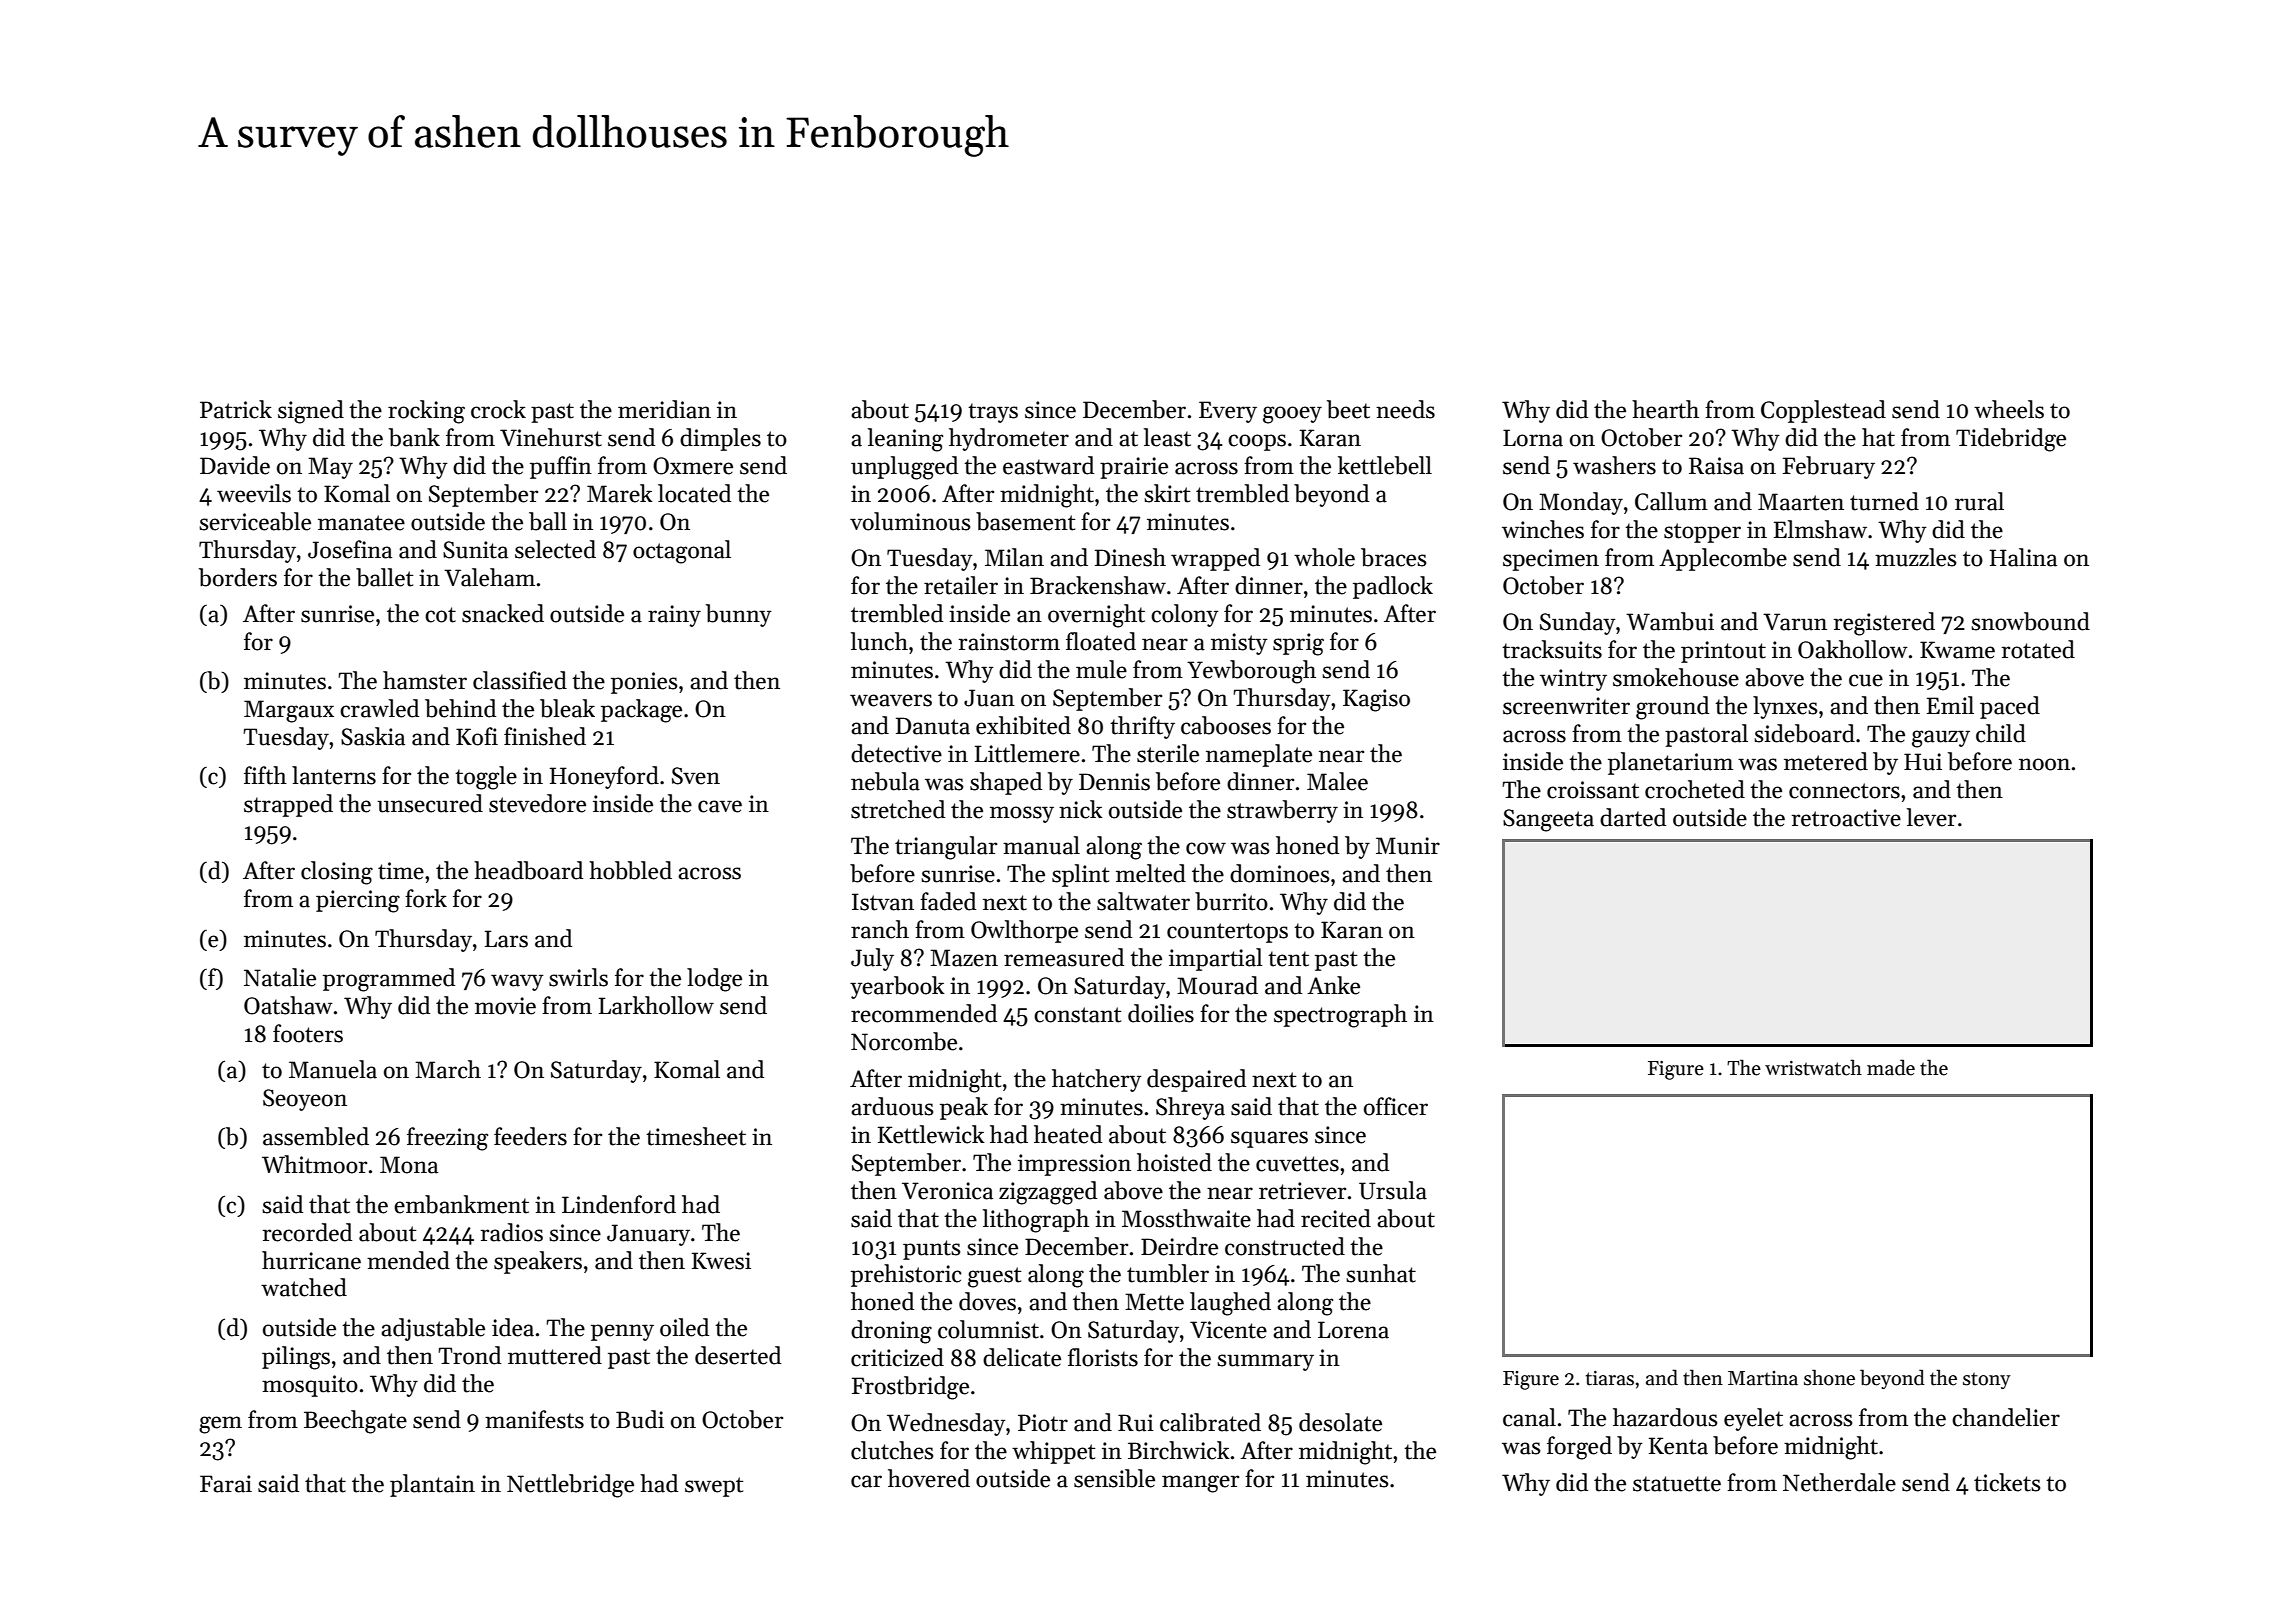  Describe the element at coordinates (288, 1005) in the document. I see `Oatshaw` at that location.
